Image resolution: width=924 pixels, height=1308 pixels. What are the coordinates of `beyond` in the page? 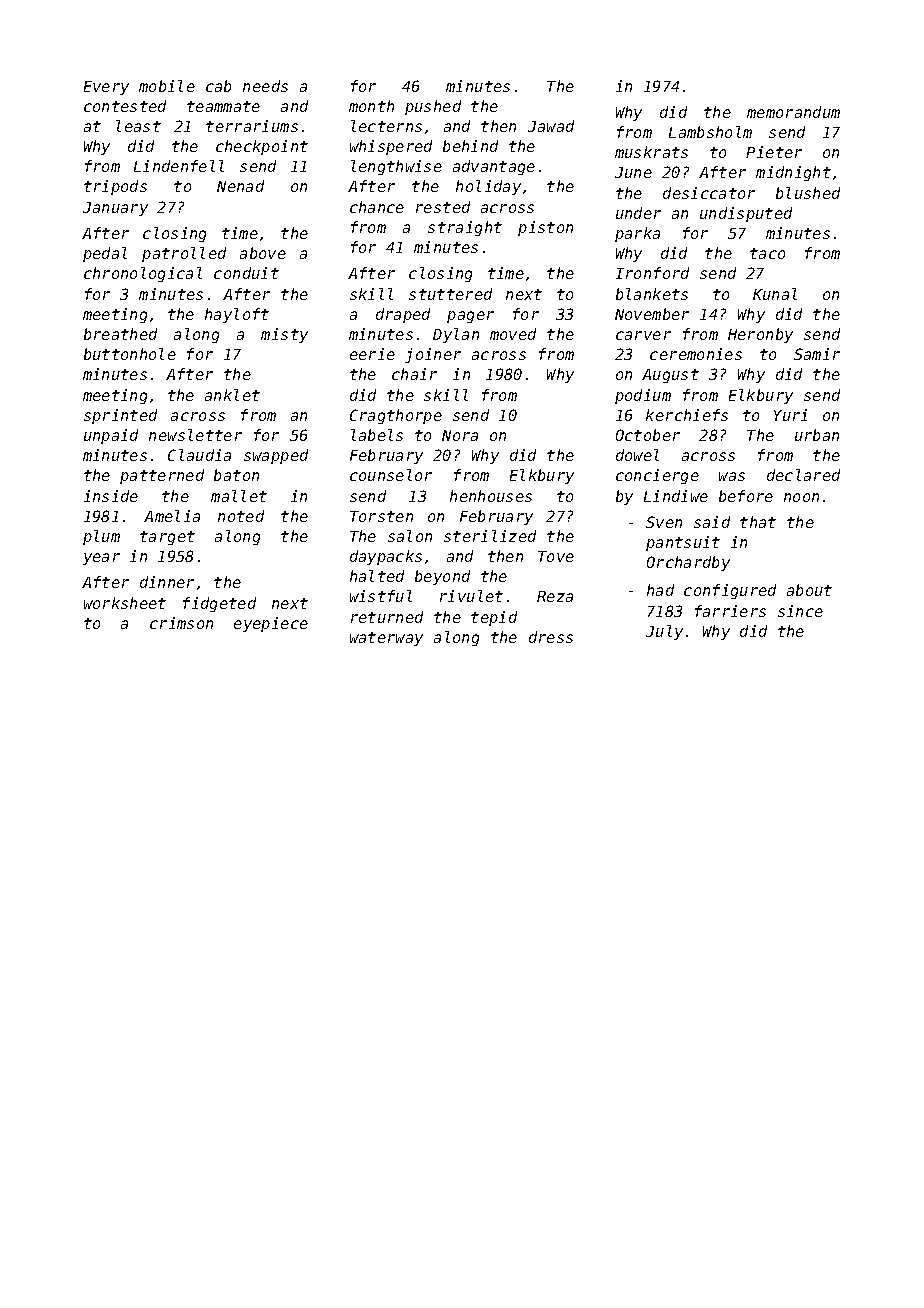 It's located at (442, 577).
